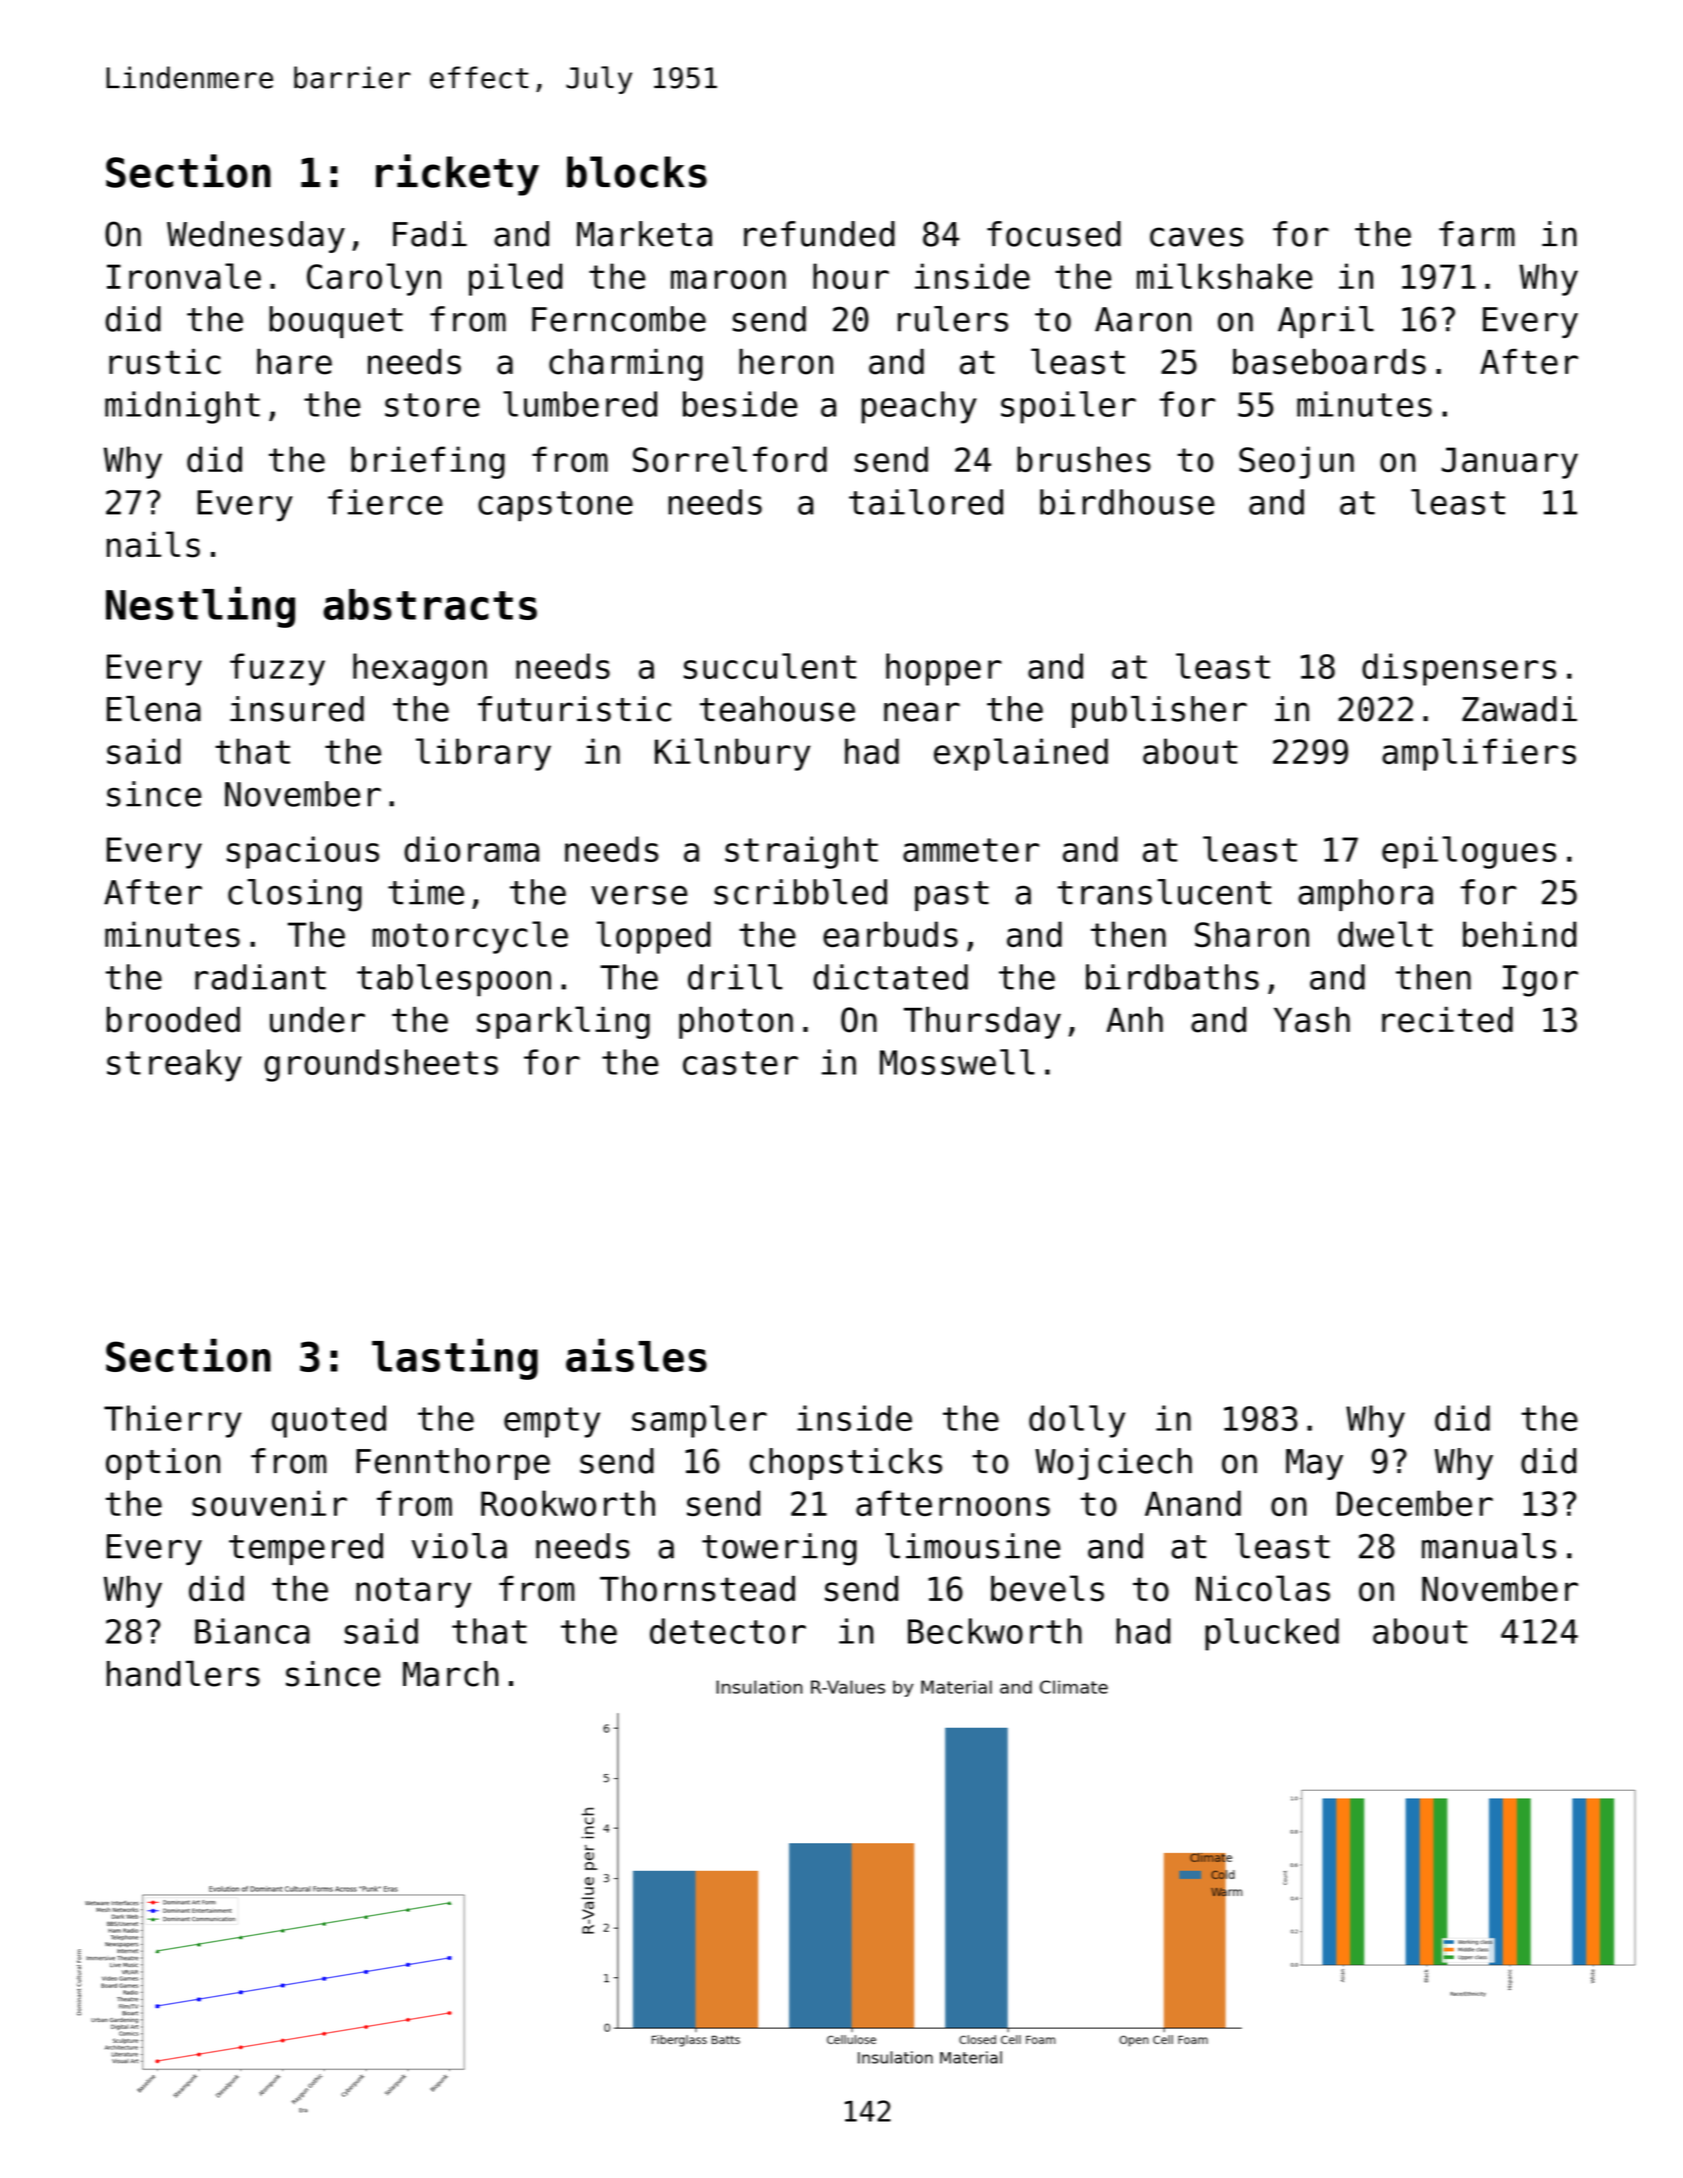 Image resolution: width=1683 pixels, height=2178 pixels. Describe the element at coordinates (295, 895) in the screenshot. I see `closing` at that location.
